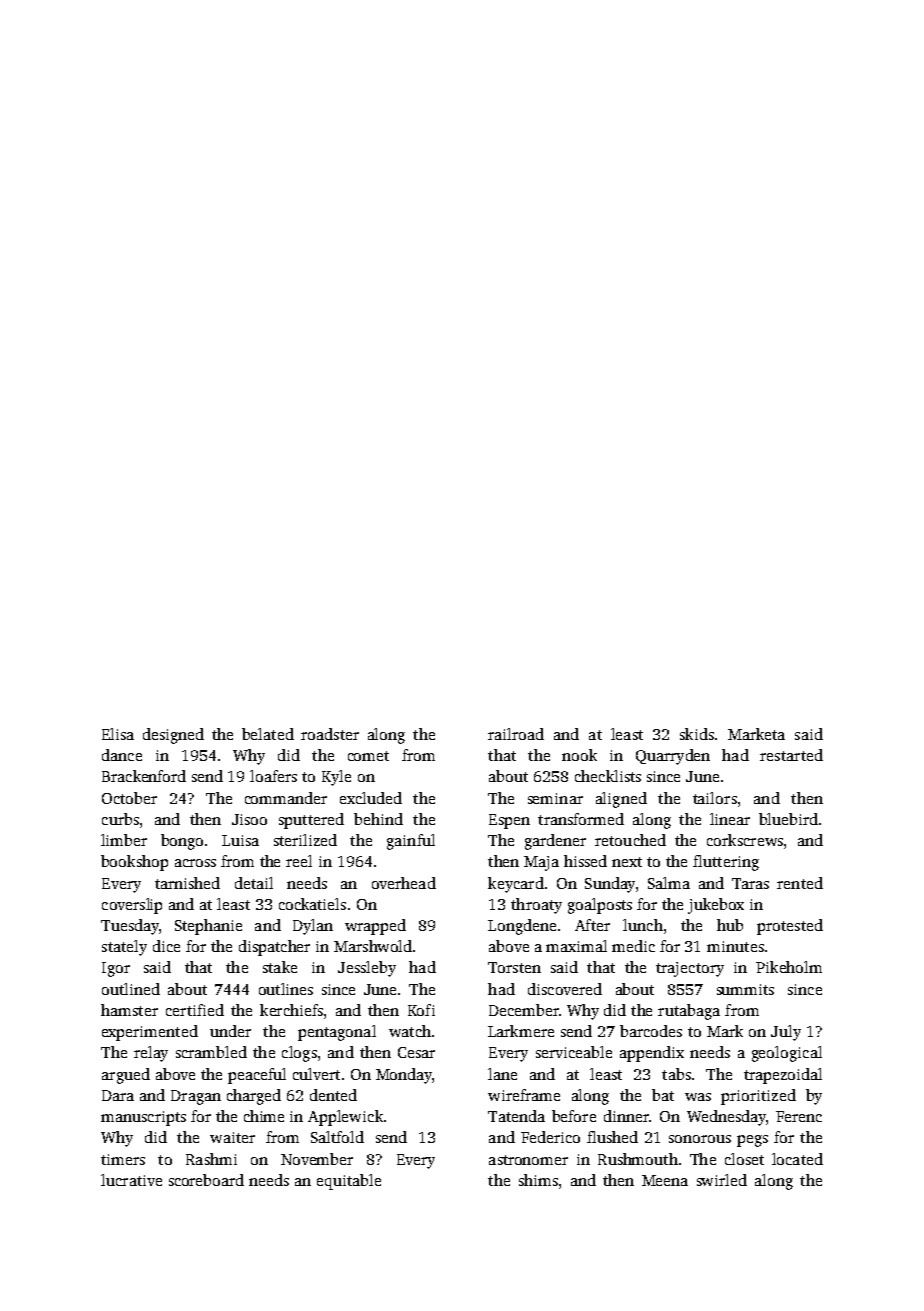  What do you see at coordinates (131, 1180) in the image?
I see `lucrative` at bounding box center [131, 1180].
